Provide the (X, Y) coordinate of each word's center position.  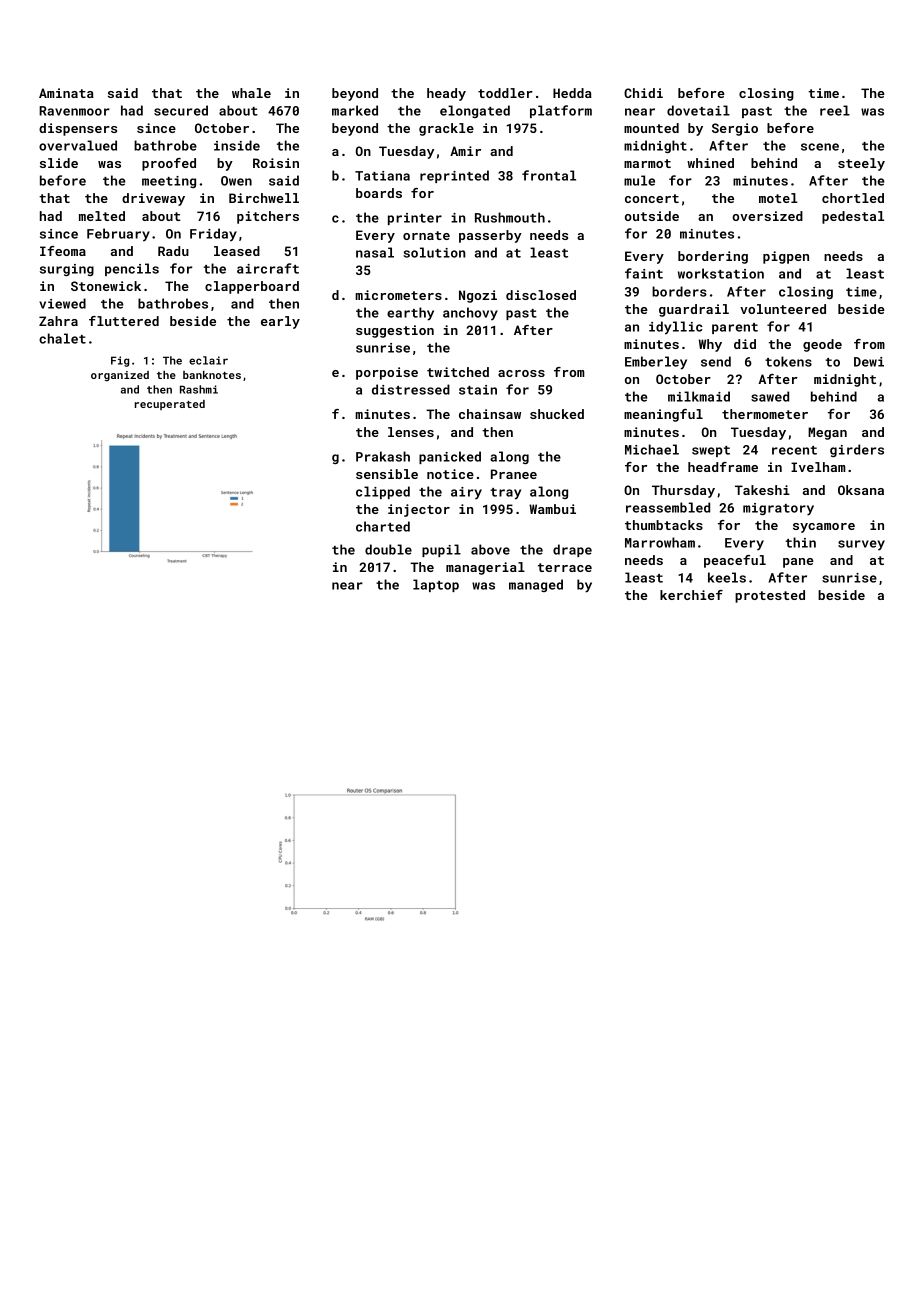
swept (711, 451)
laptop (436, 585)
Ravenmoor (74, 111)
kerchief (691, 595)
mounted (651, 128)
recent (794, 450)
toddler (505, 93)
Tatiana (382, 176)
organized (120, 376)
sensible (387, 474)
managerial (485, 568)
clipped (383, 492)
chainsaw (490, 414)
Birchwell (264, 198)
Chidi (643, 93)
